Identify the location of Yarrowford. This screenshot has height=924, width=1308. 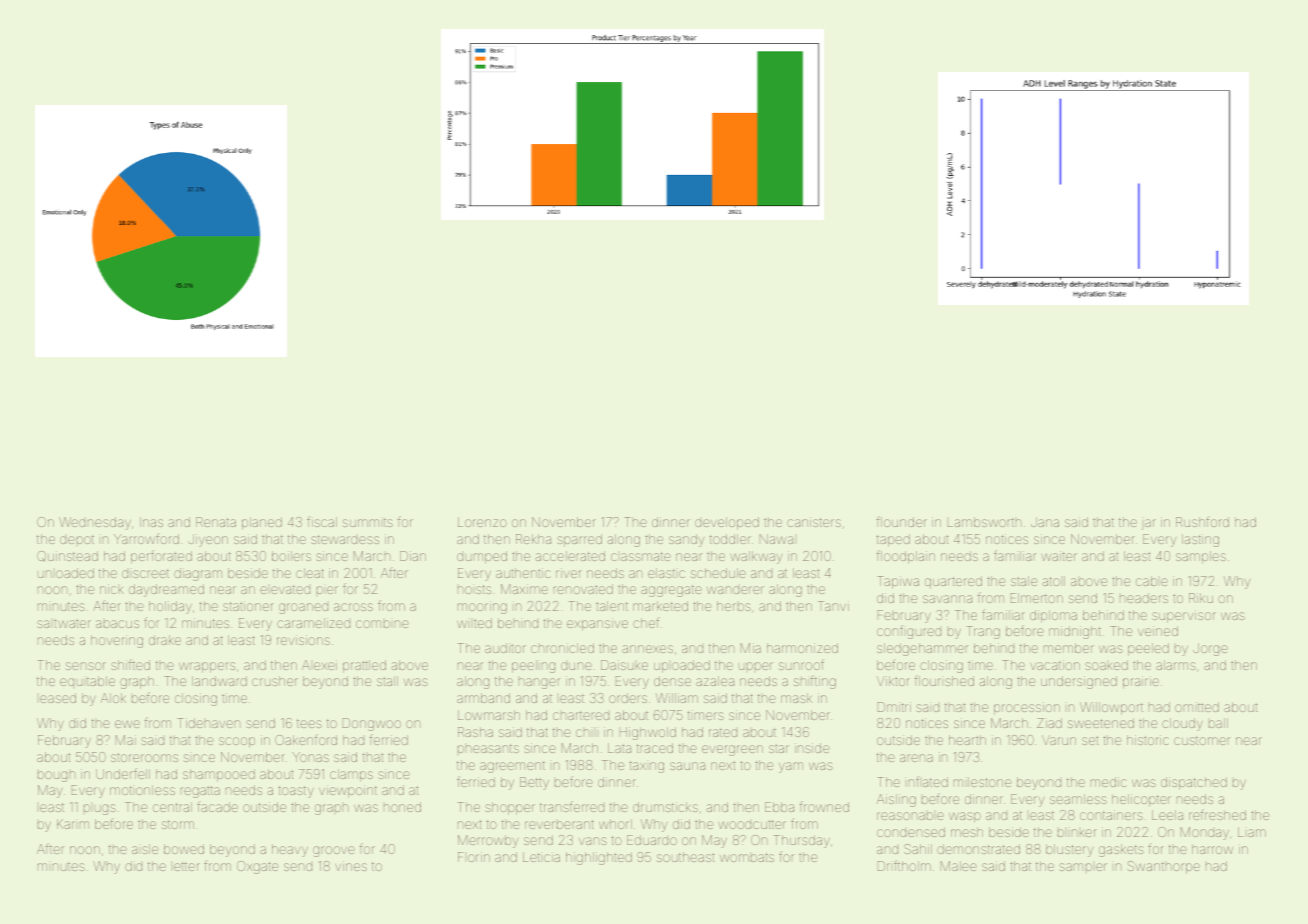
(146, 539).
